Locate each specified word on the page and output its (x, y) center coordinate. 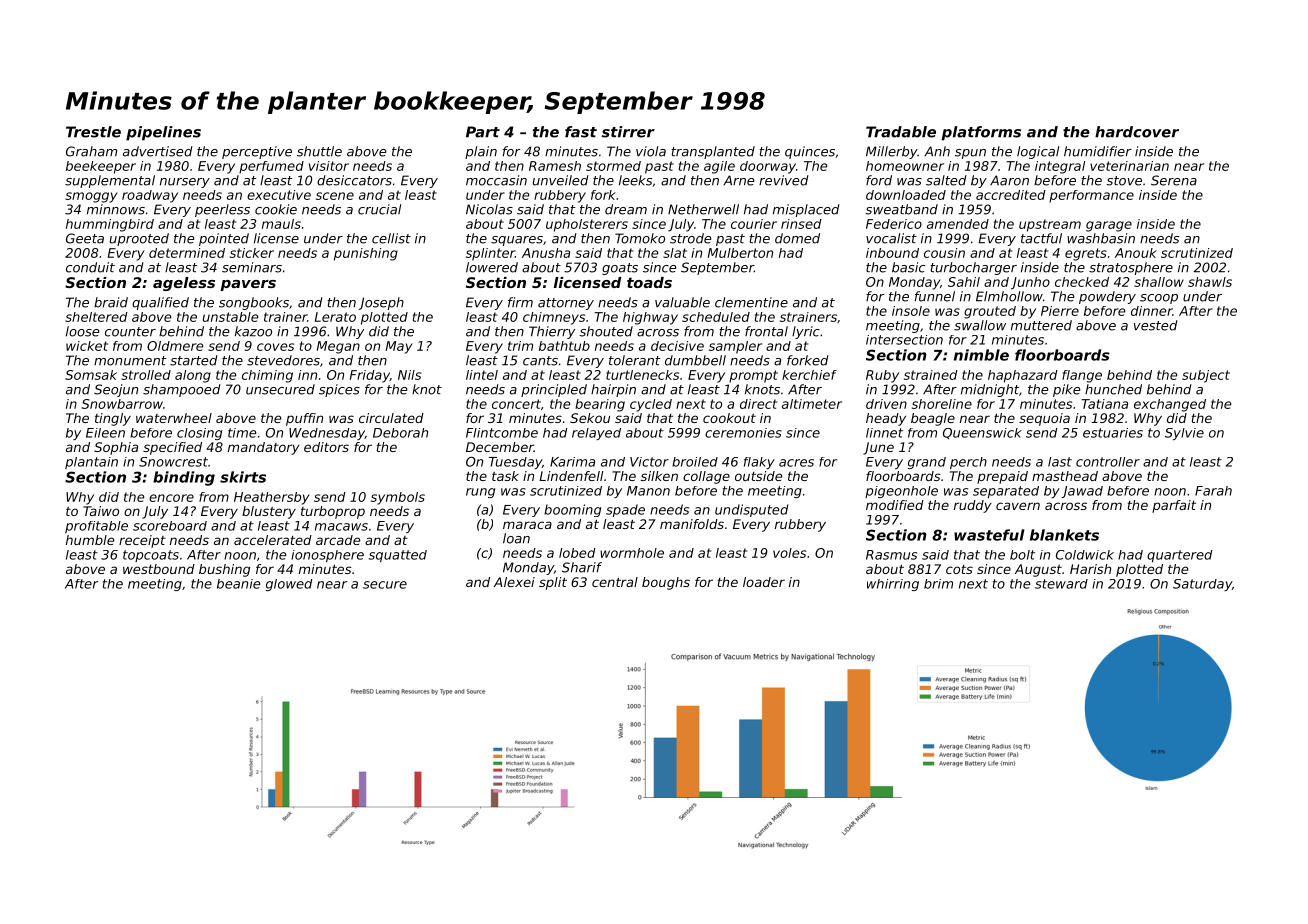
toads (649, 282)
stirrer (628, 132)
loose (82, 331)
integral (1060, 167)
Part (483, 132)
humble (90, 540)
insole (911, 311)
